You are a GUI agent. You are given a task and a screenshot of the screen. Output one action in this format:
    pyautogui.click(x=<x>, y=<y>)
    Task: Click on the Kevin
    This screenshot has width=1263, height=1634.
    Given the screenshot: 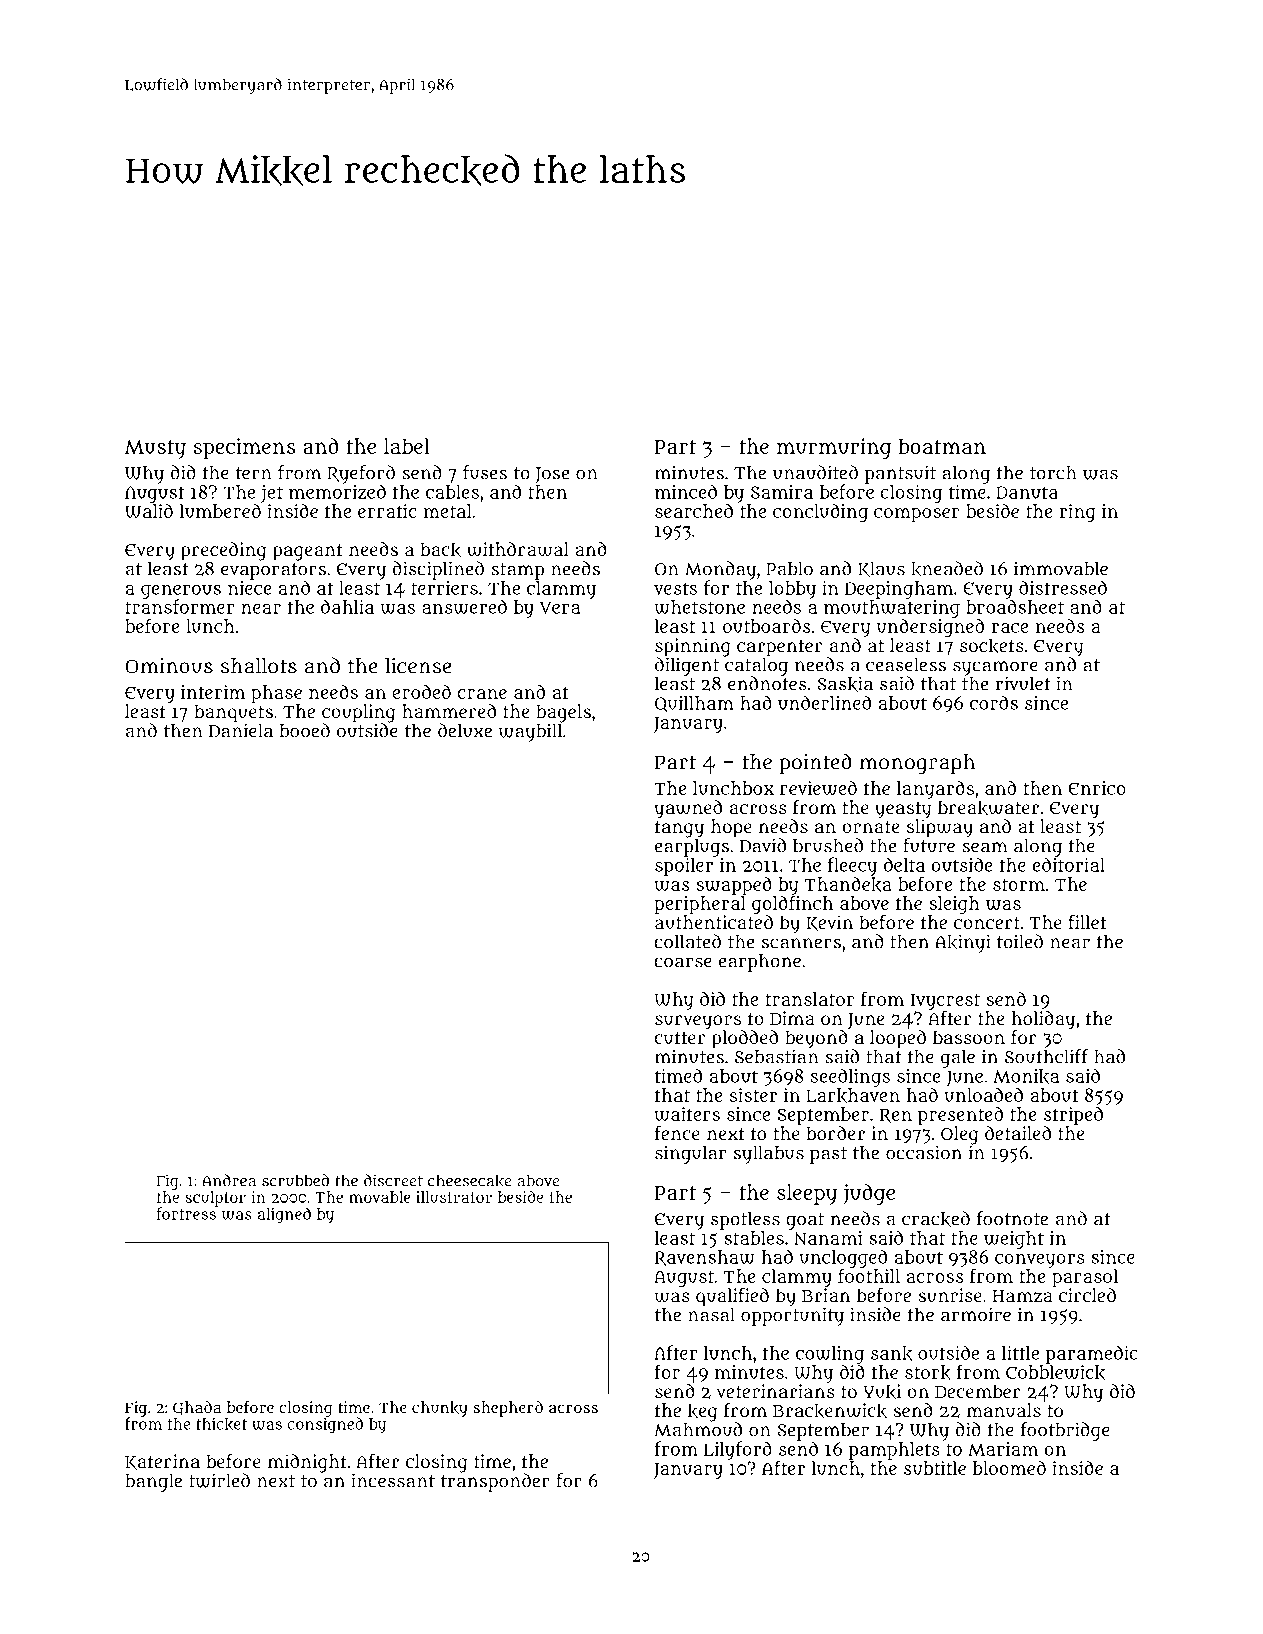 What is the action you would take?
    pyautogui.click(x=829, y=923)
